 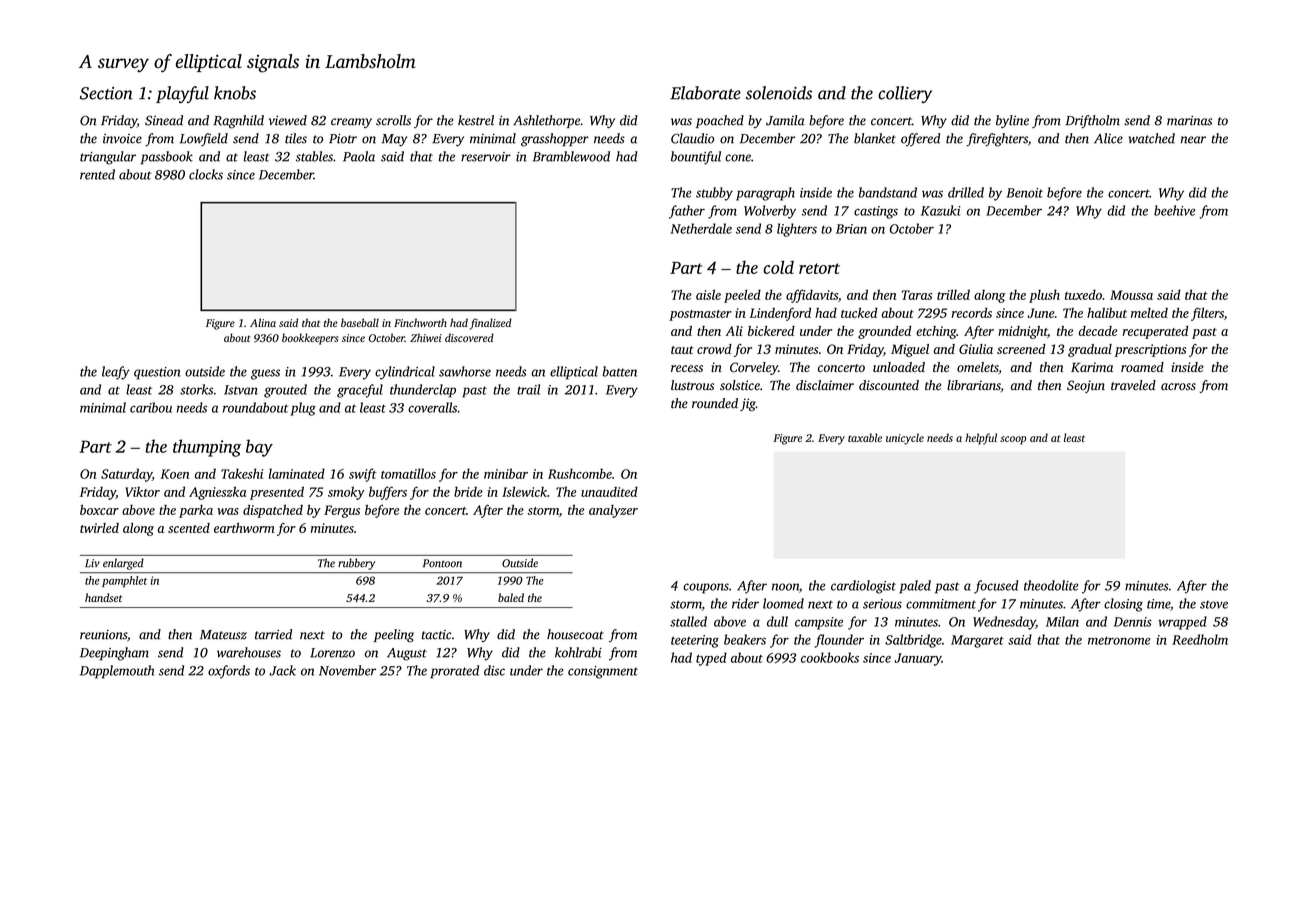 I want to click on playful, so click(x=182, y=94).
